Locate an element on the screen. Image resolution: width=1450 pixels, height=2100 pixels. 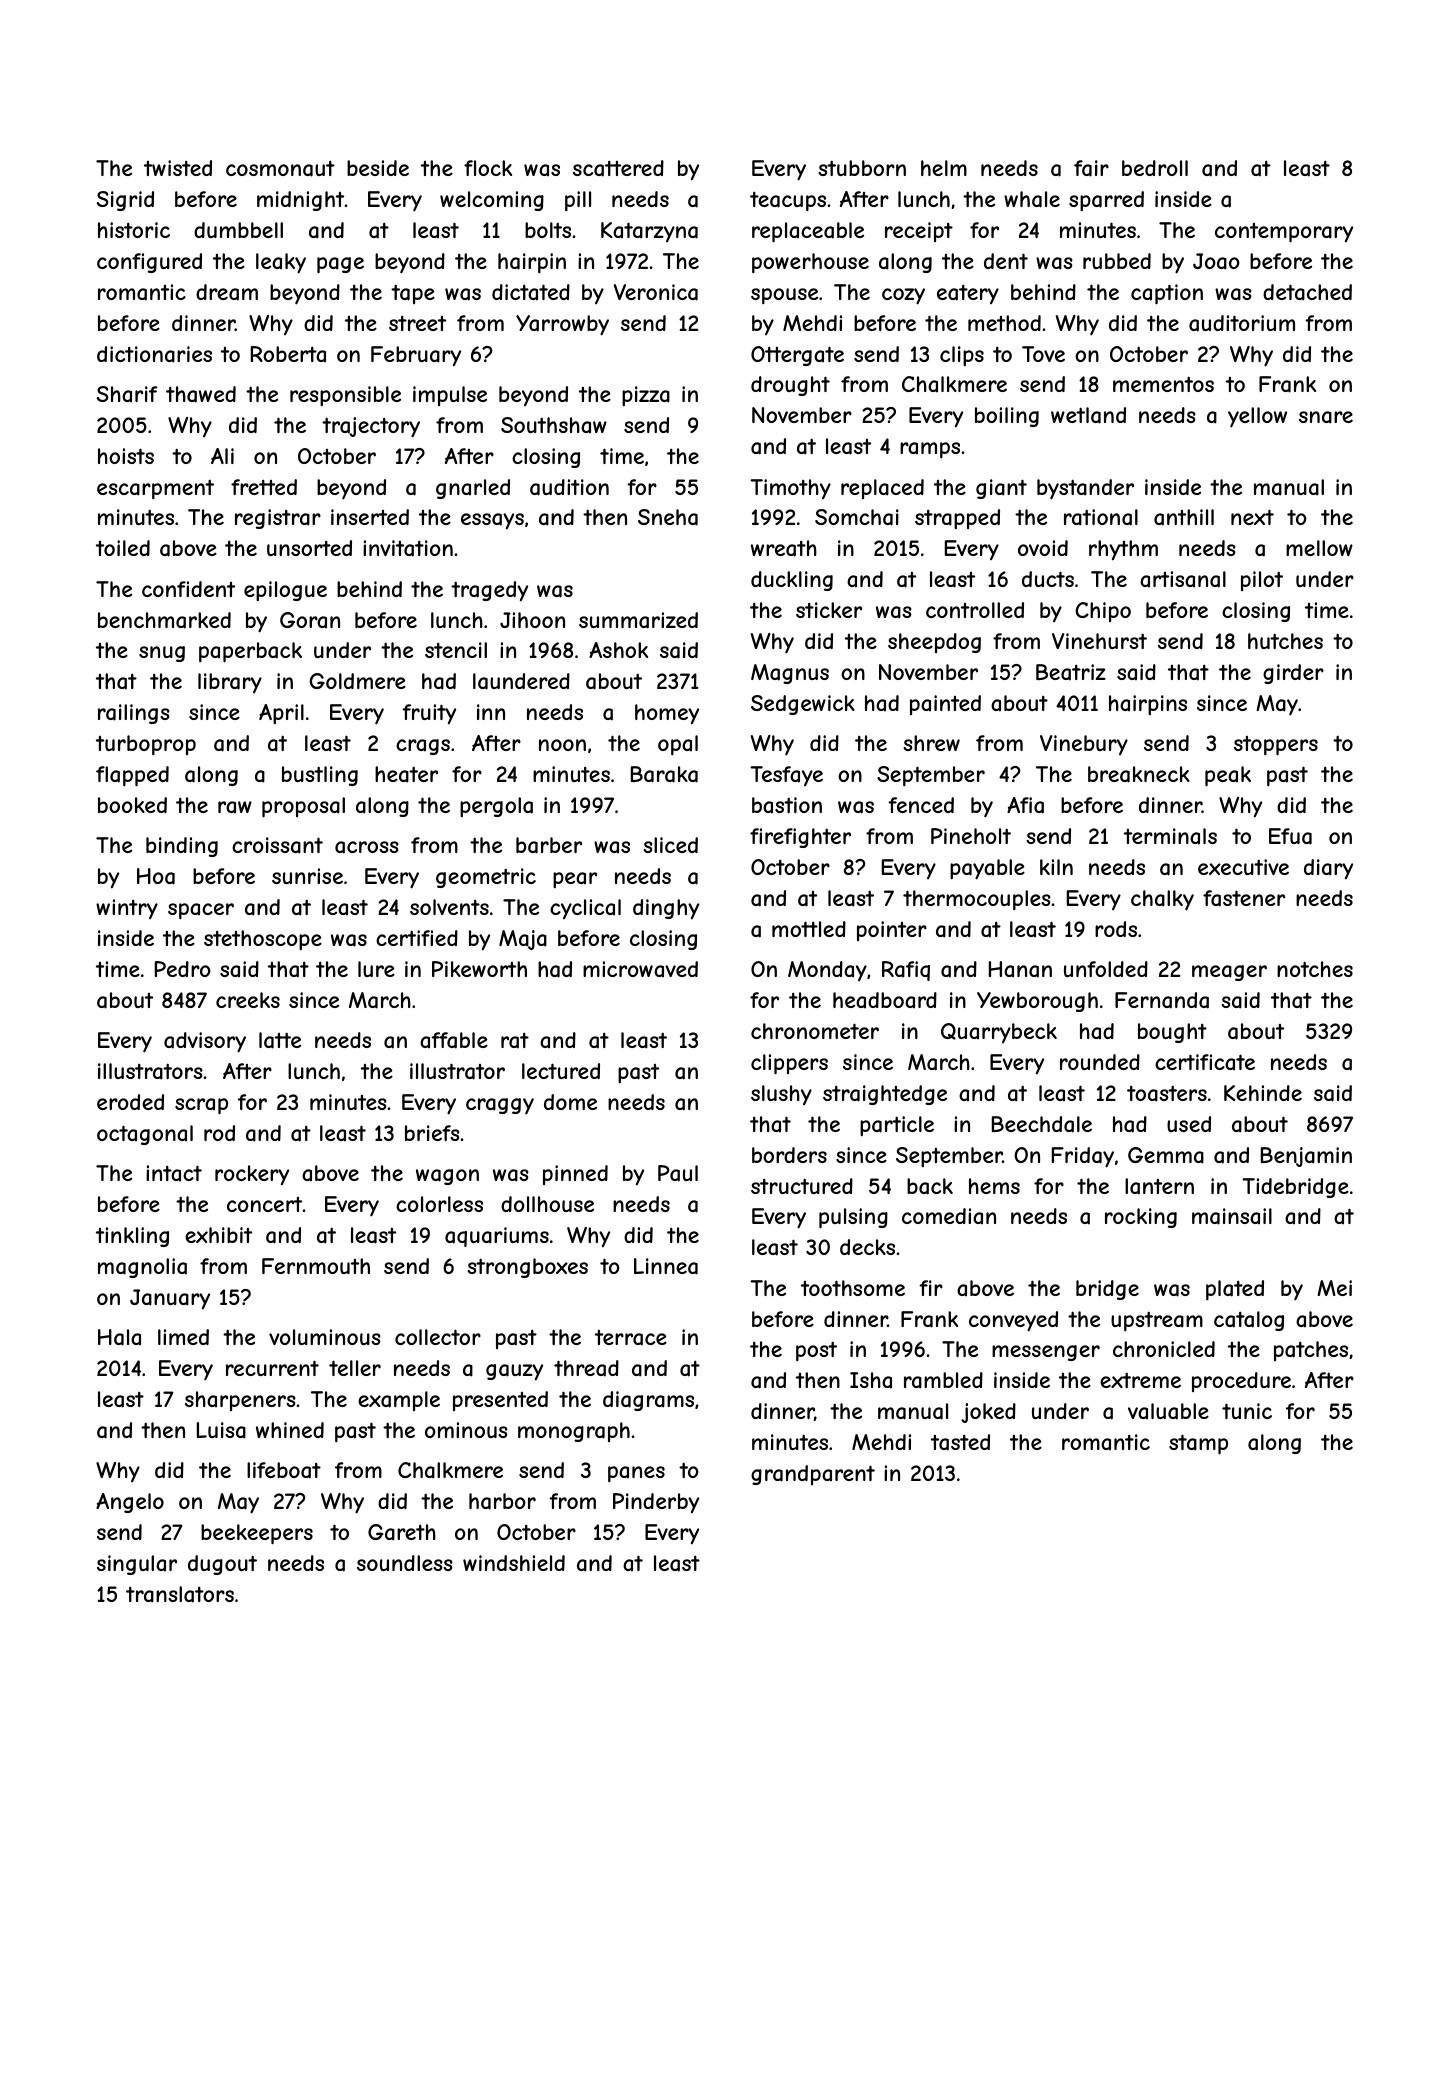
across is located at coordinates (367, 847).
